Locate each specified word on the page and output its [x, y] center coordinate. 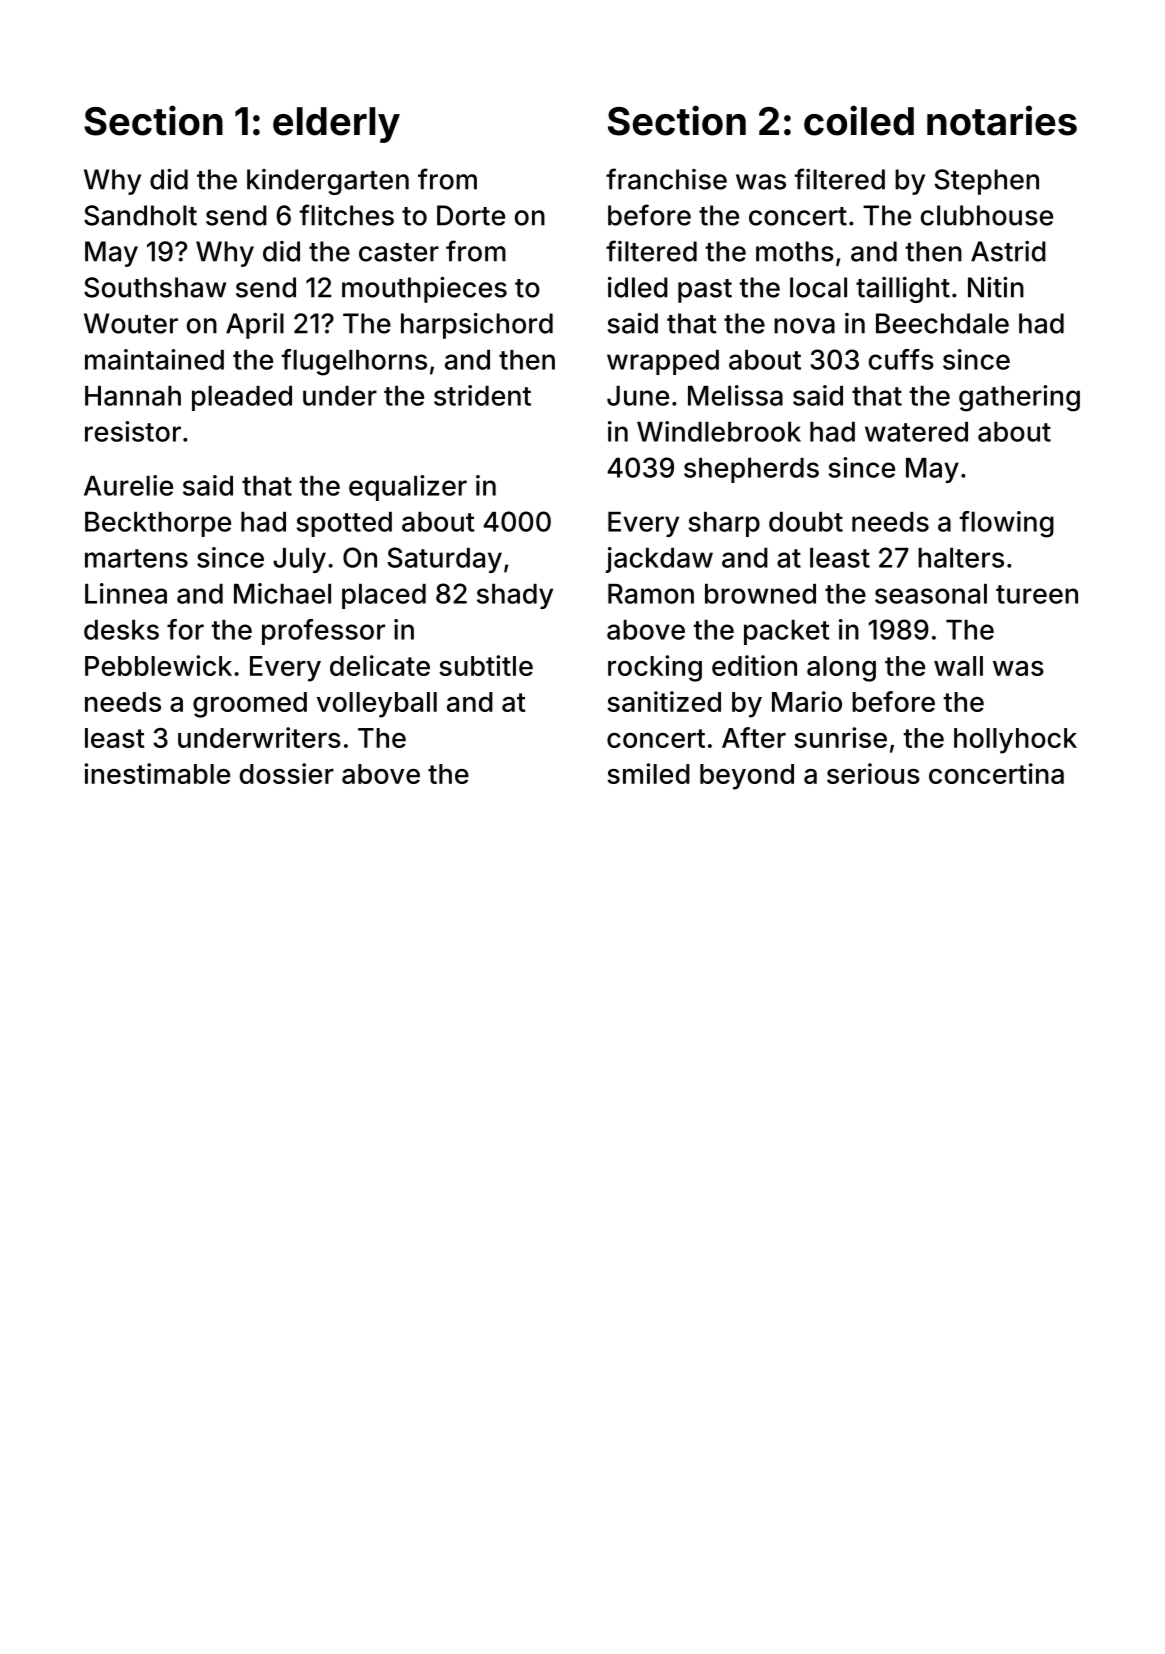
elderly [336, 125]
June [638, 396]
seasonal [931, 594]
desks [121, 630]
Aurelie [128, 485]
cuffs [901, 359]
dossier [287, 773]
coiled [859, 120]
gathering [1019, 398]
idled [638, 287]
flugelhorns [354, 362]
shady [515, 596]
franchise [666, 179]
